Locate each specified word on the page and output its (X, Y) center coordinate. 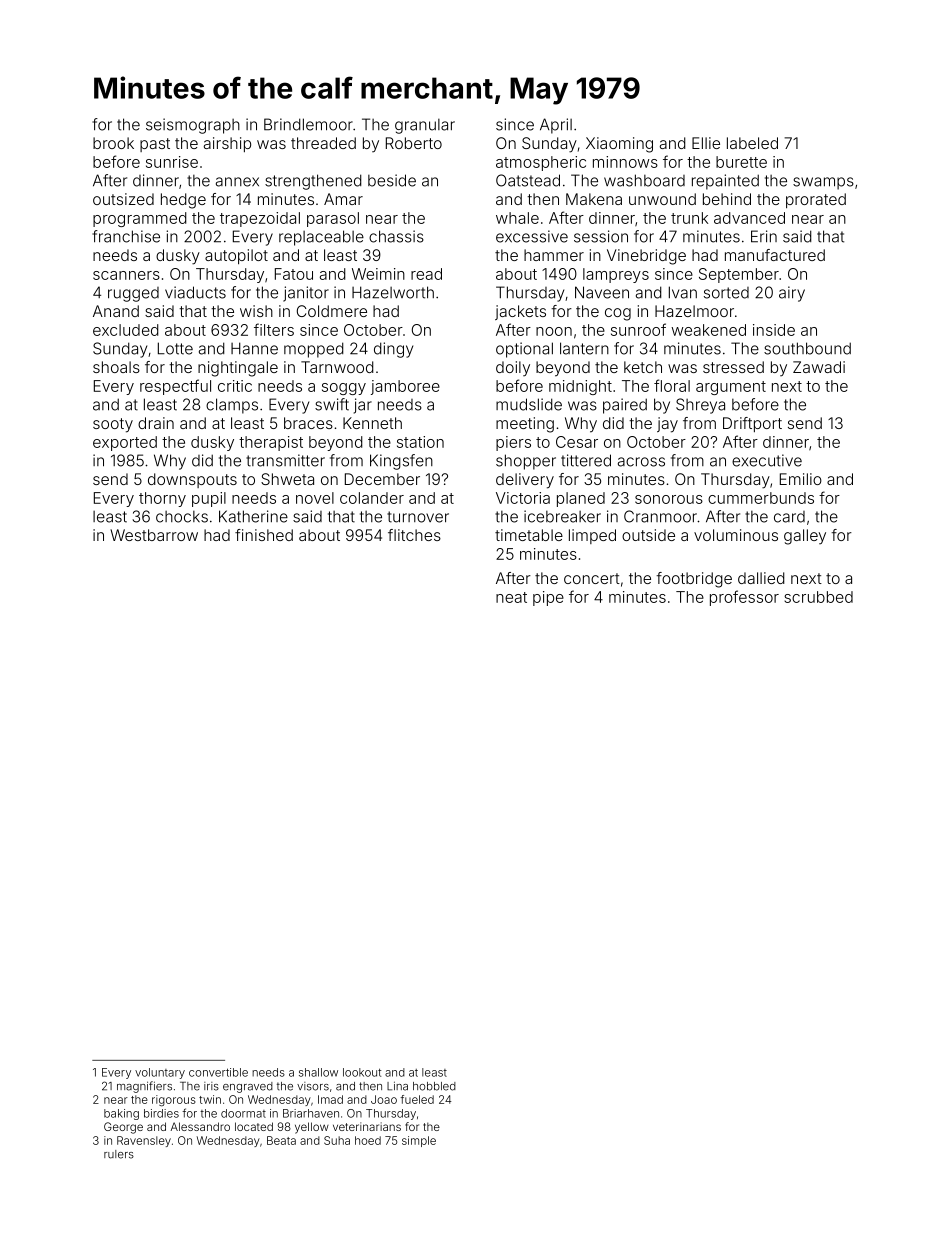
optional (524, 350)
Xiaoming (619, 145)
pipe (548, 598)
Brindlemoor (308, 124)
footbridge (694, 580)
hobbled (434, 1086)
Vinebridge (646, 257)
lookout (362, 1072)
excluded (126, 330)
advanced (749, 218)
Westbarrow (154, 535)
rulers (119, 1154)
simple (419, 1141)
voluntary (160, 1073)
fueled (417, 1099)
